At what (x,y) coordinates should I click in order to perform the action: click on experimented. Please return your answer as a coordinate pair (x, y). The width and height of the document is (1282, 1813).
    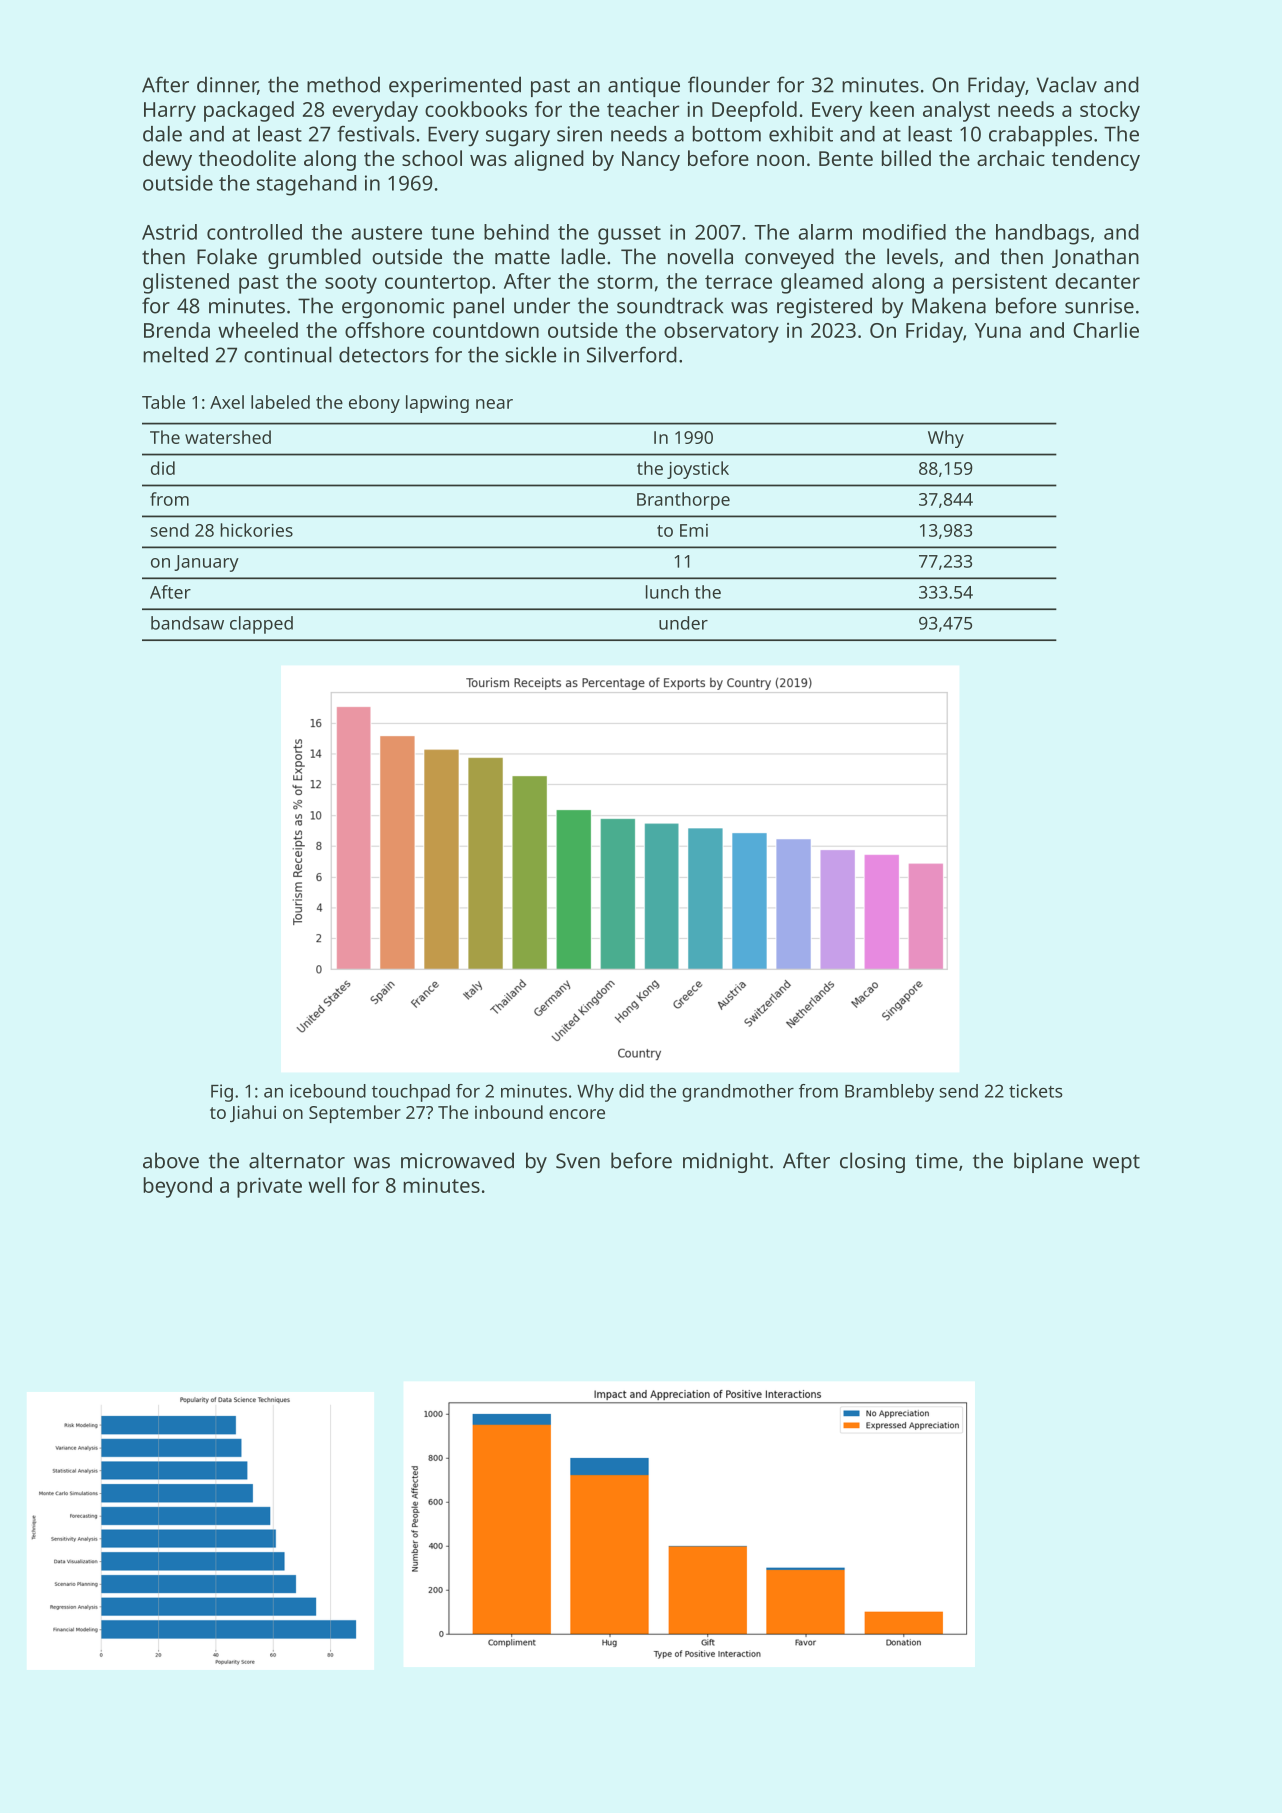
    Looking at the image, I should click on (455, 86).
